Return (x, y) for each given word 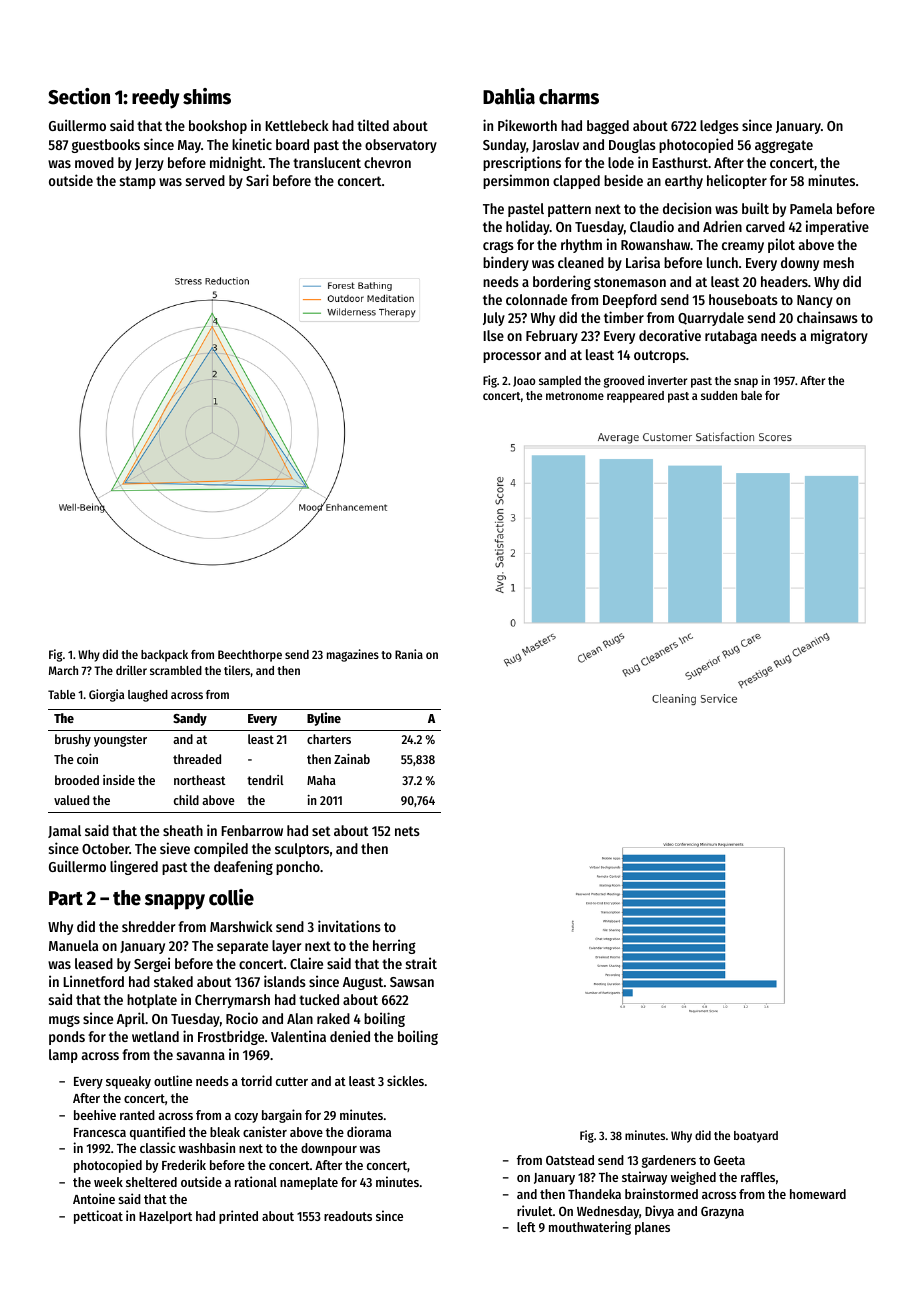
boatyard (756, 1137)
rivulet (535, 1210)
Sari (257, 180)
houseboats (743, 299)
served (205, 180)
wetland (155, 1036)
